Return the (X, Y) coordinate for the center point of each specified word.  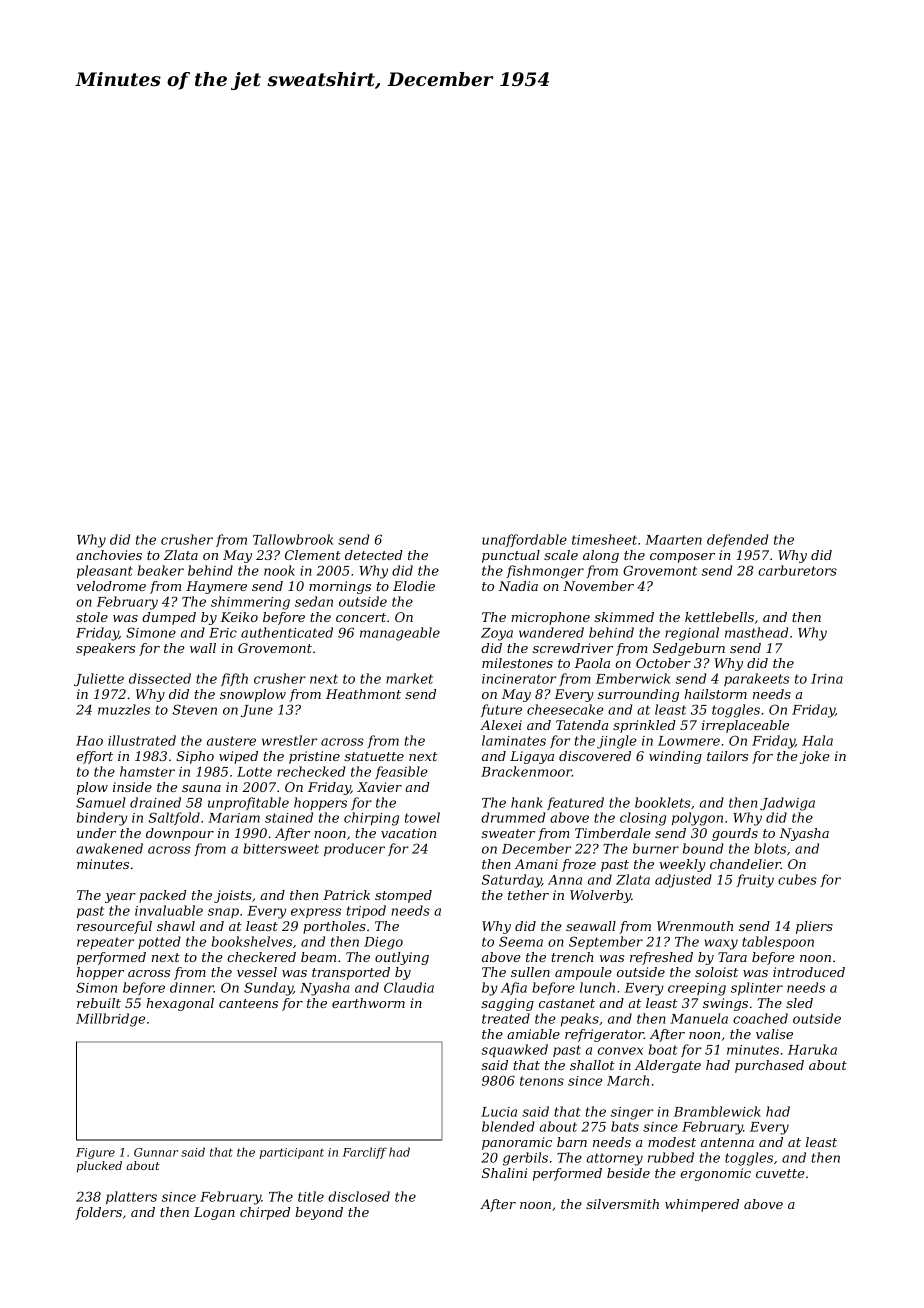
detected (374, 555)
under (96, 833)
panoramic (517, 1143)
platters (131, 1197)
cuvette (780, 1173)
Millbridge (110, 1020)
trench (572, 957)
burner (656, 848)
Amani (536, 864)
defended (737, 540)
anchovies (109, 555)
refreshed (661, 958)
